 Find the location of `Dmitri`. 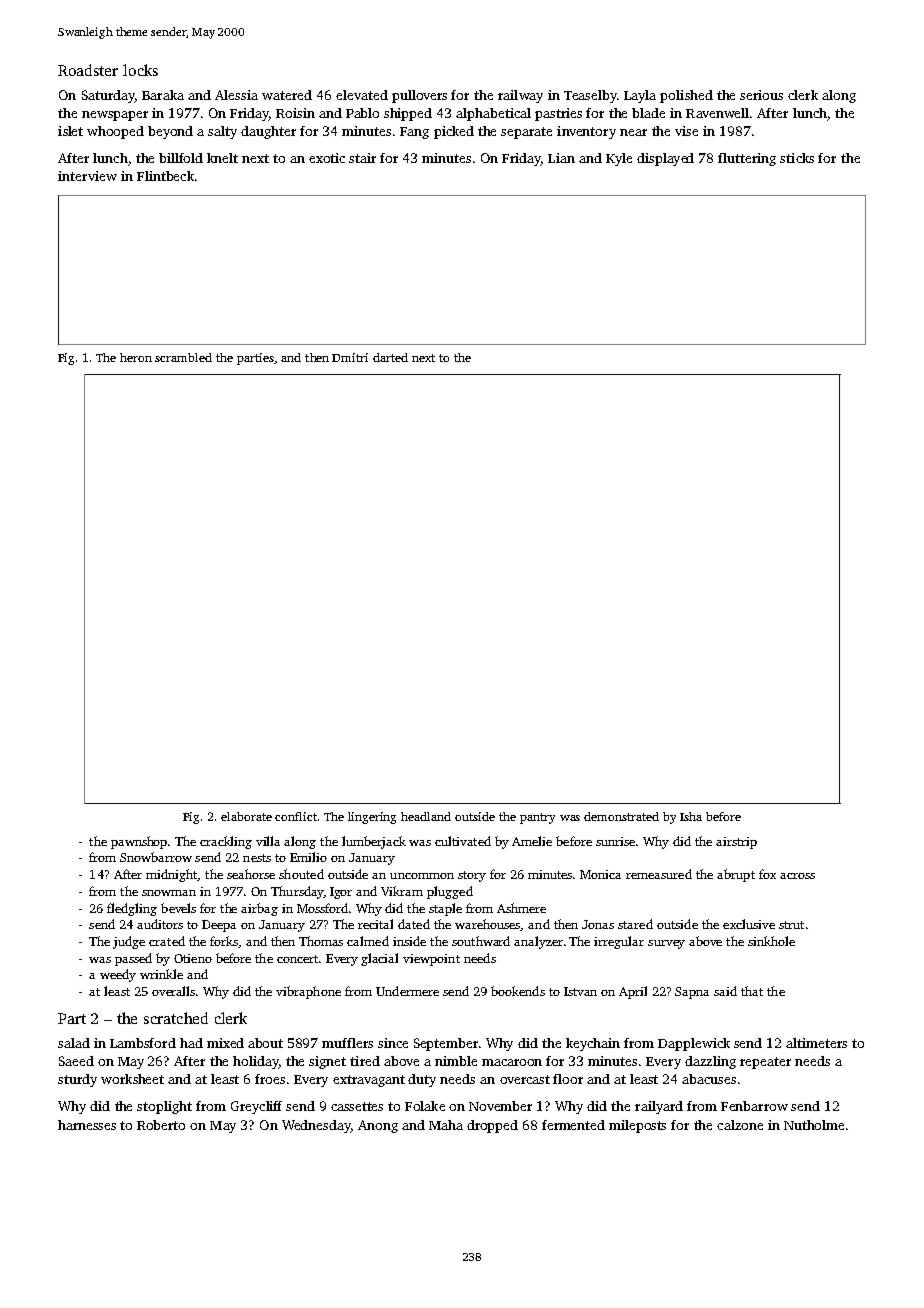

Dmitri is located at coordinates (350, 357).
